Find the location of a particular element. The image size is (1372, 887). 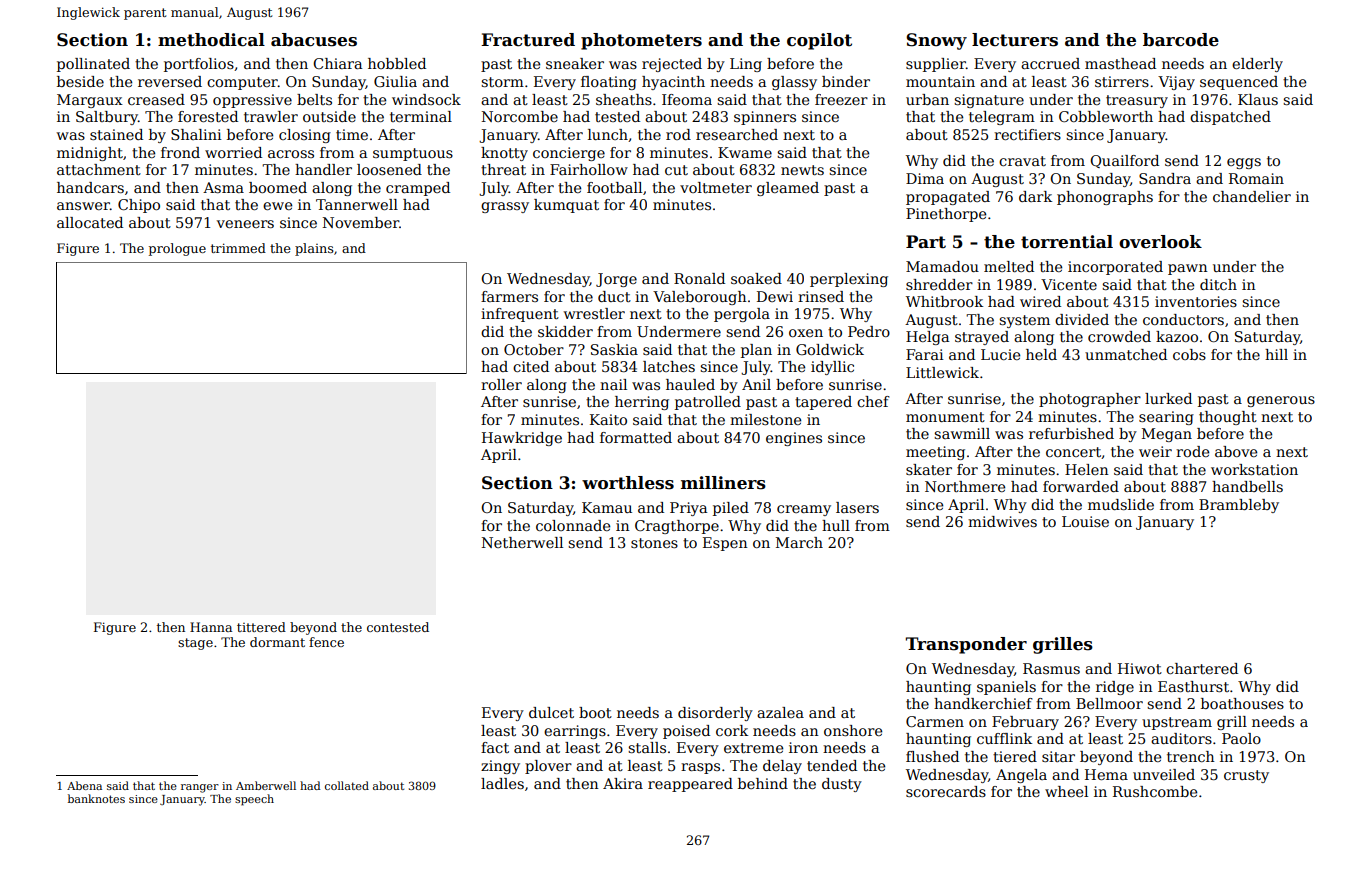

formatted is located at coordinates (636, 437).
